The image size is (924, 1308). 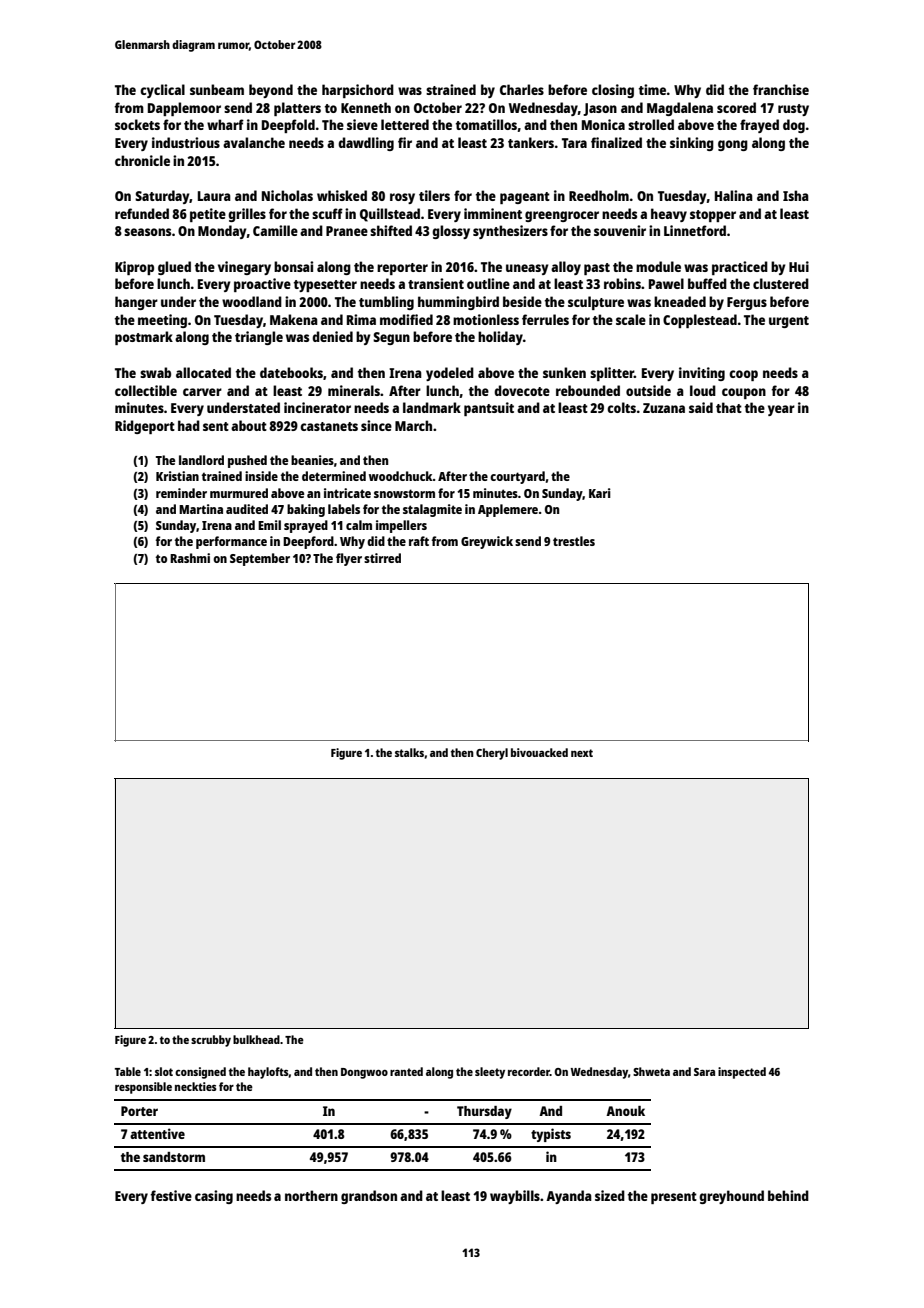 I want to click on bivouacked, so click(x=539, y=752).
